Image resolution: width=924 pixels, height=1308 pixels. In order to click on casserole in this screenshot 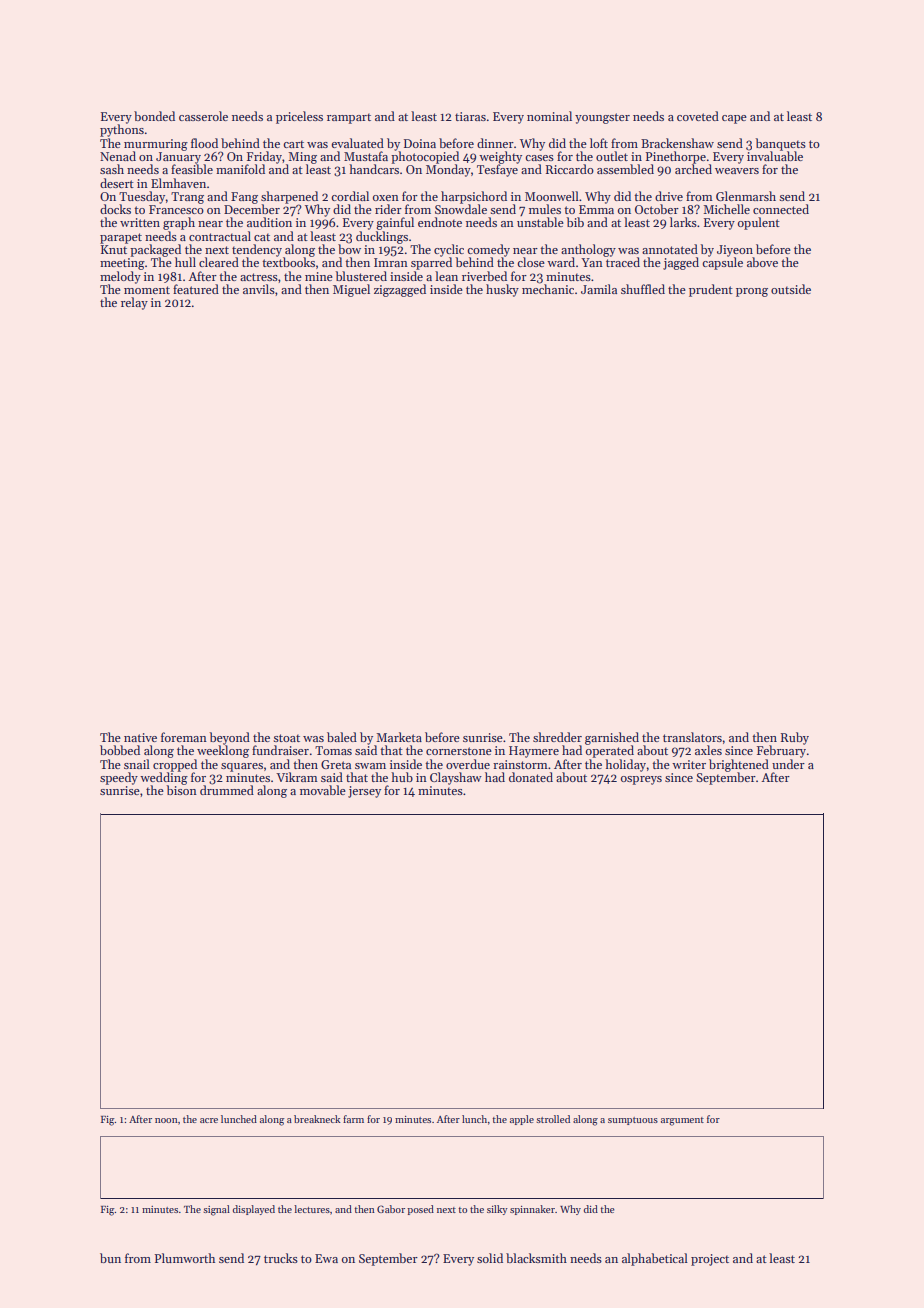, I will do `click(203, 116)`.
